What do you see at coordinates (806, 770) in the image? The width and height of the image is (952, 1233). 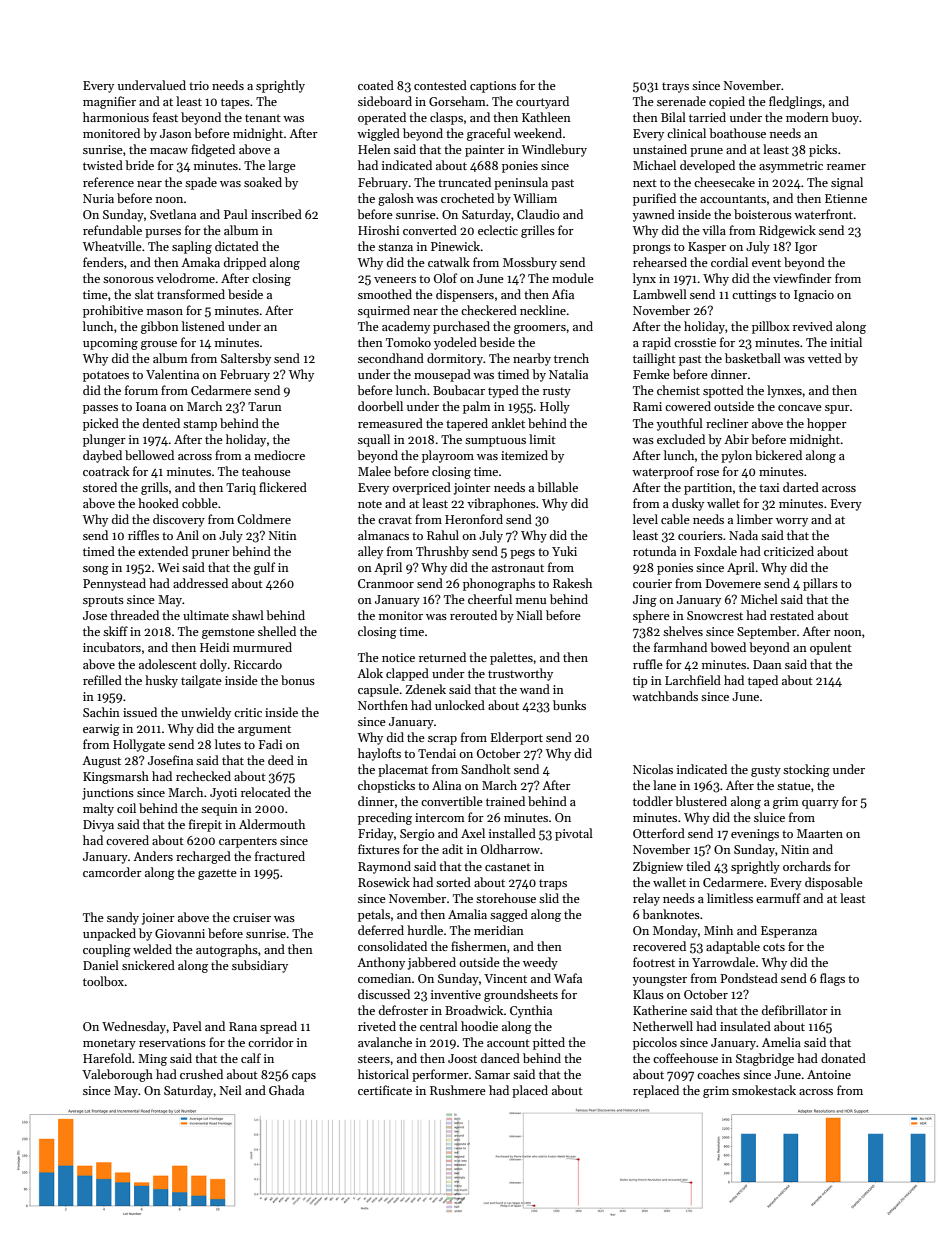 I see `stocking` at bounding box center [806, 770].
